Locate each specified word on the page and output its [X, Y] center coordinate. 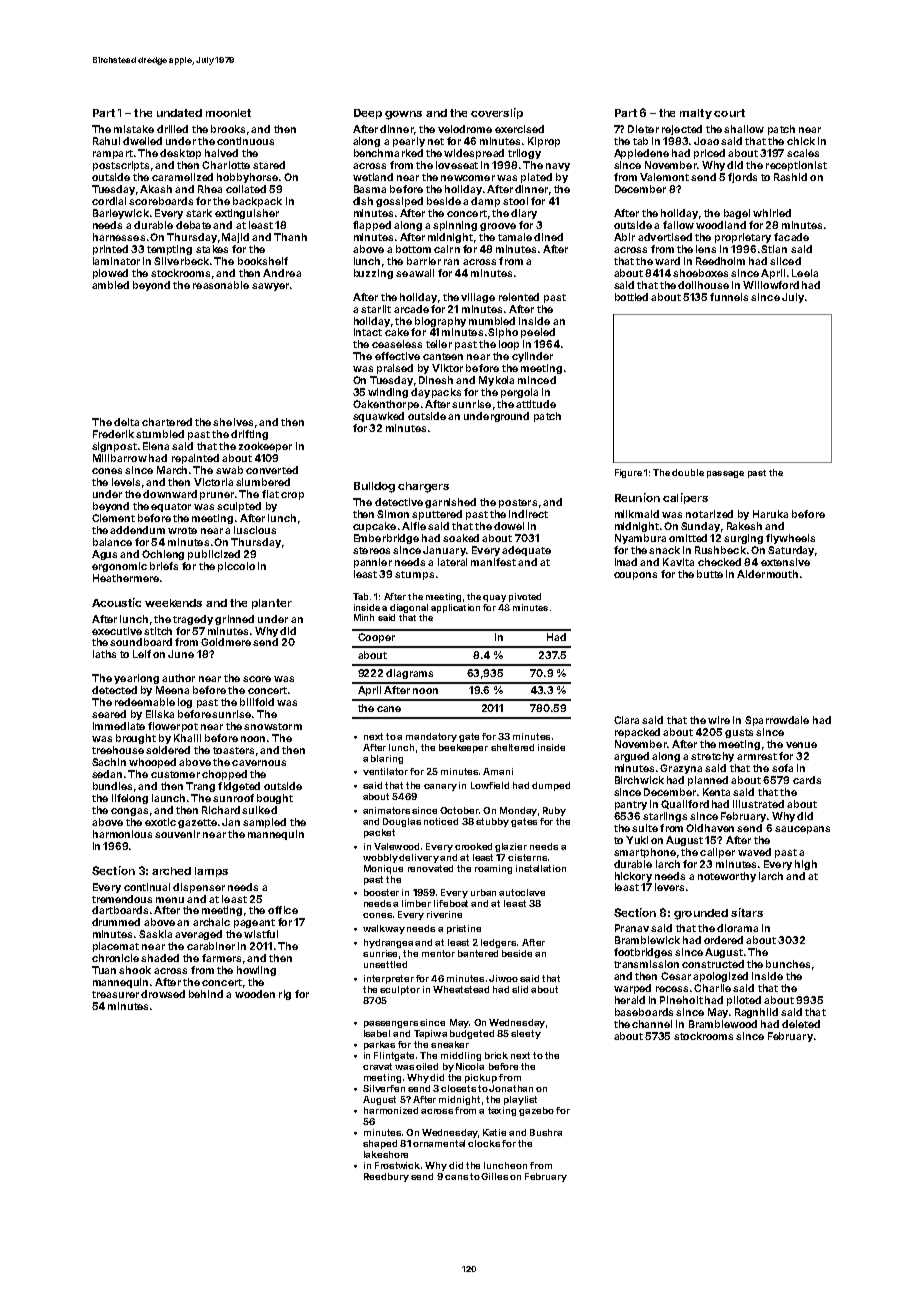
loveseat [457, 165]
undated [179, 113]
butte [710, 574]
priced [709, 154]
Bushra [546, 1132]
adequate [526, 551]
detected [114, 690]
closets [458, 1088]
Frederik [113, 434]
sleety [526, 1034]
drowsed [163, 994]
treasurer [115, 994]
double [688, 472]
